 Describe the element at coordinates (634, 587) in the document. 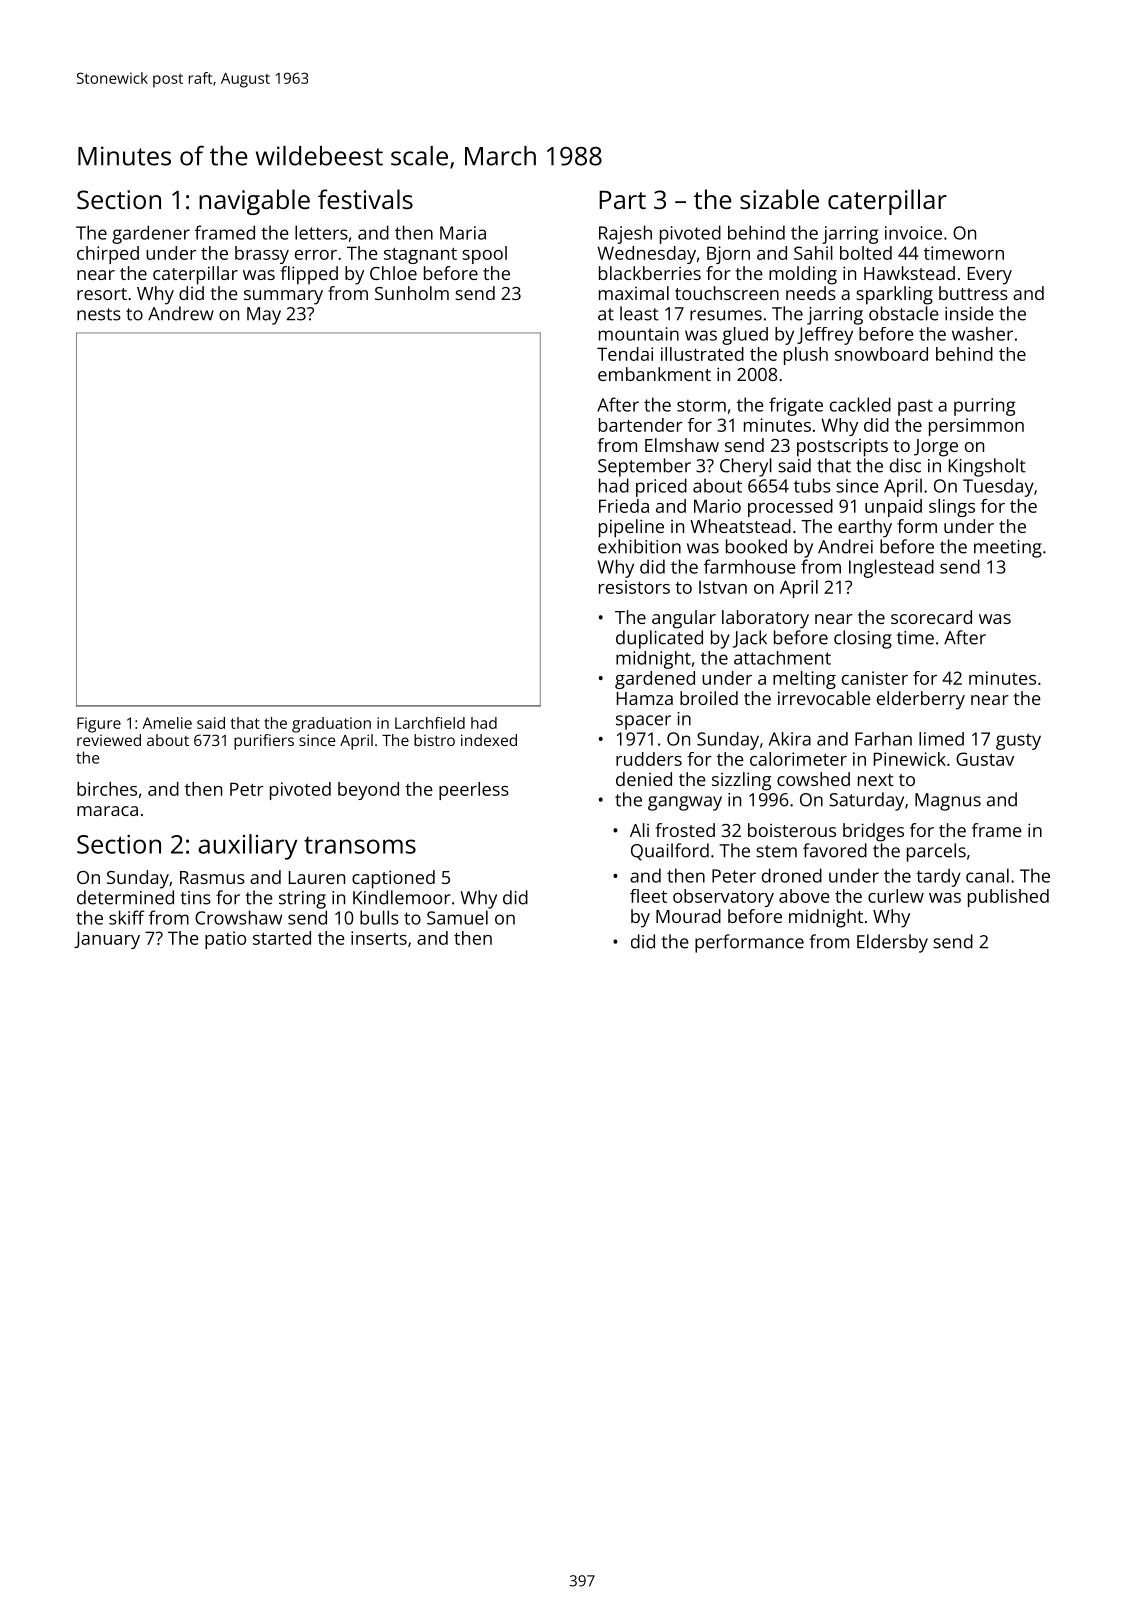

I see `resistors` at that location.
